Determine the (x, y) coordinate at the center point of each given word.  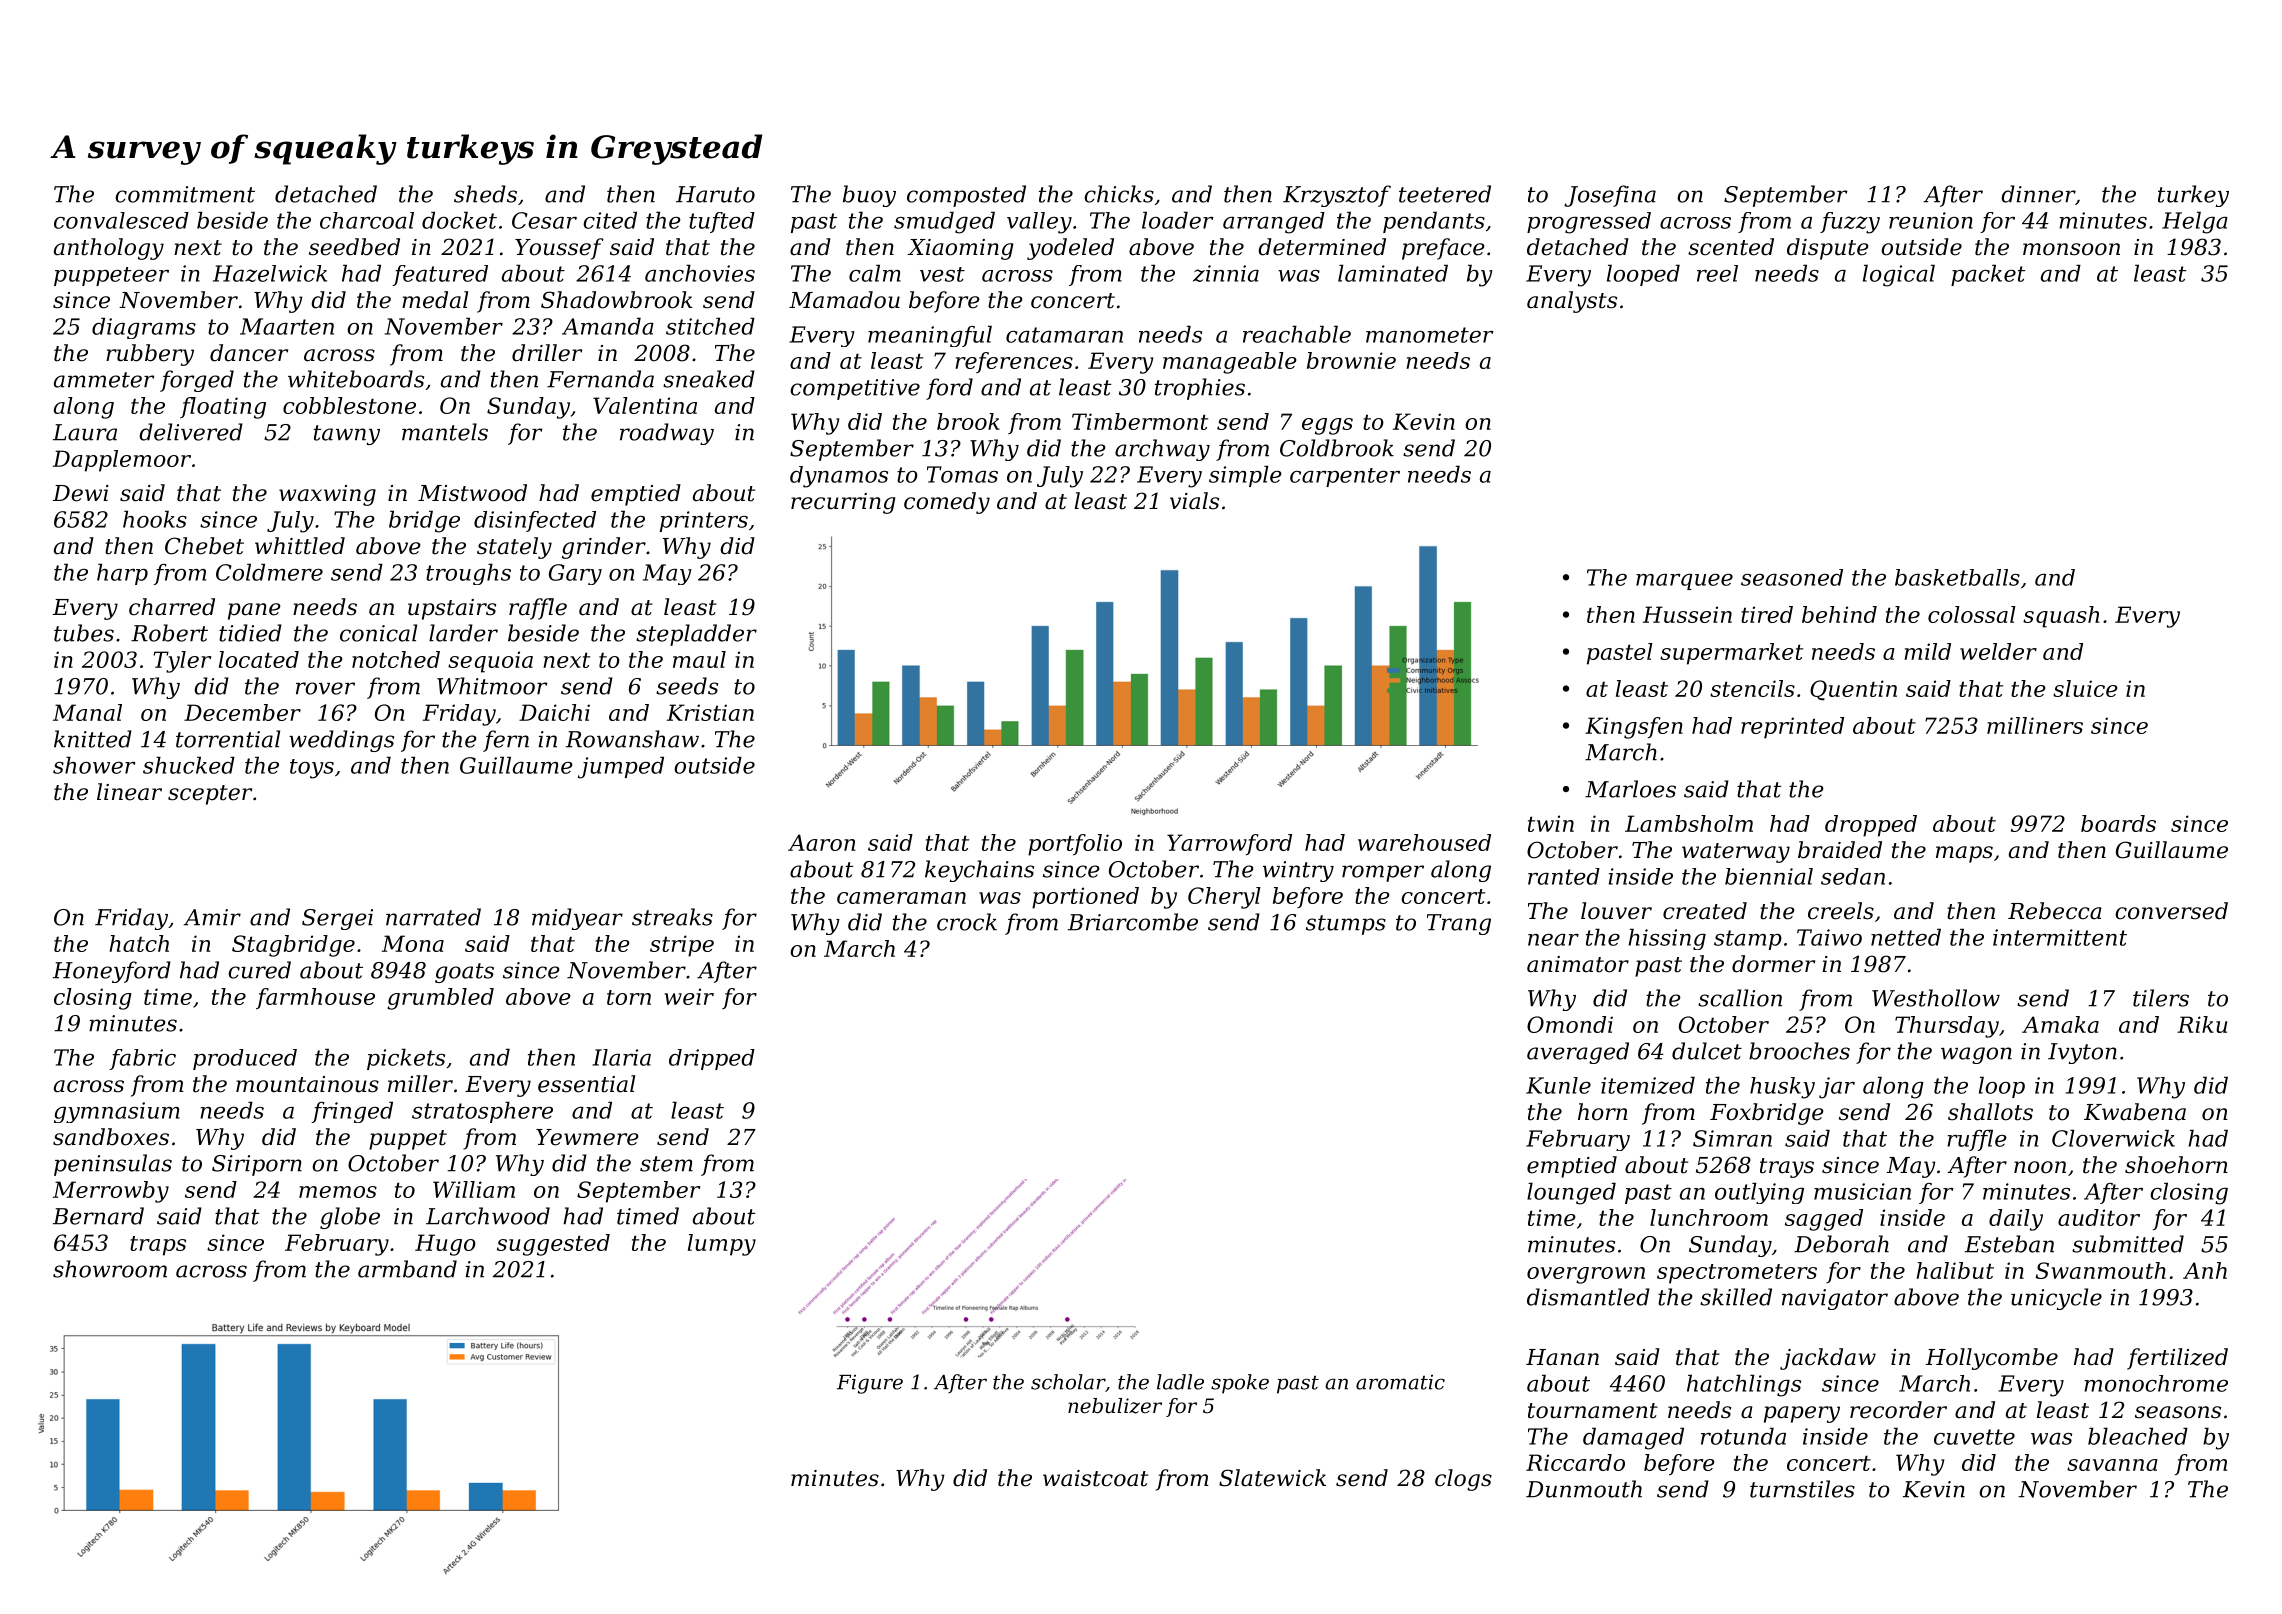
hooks (155, 519)
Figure (870, 1384)
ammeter (104, 380)
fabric (142, 1059)
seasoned (1792, 577)
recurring (843, 503)
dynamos (839, 477)
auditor (2099, 1217)
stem (666, 1164)
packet (1988, 275)
